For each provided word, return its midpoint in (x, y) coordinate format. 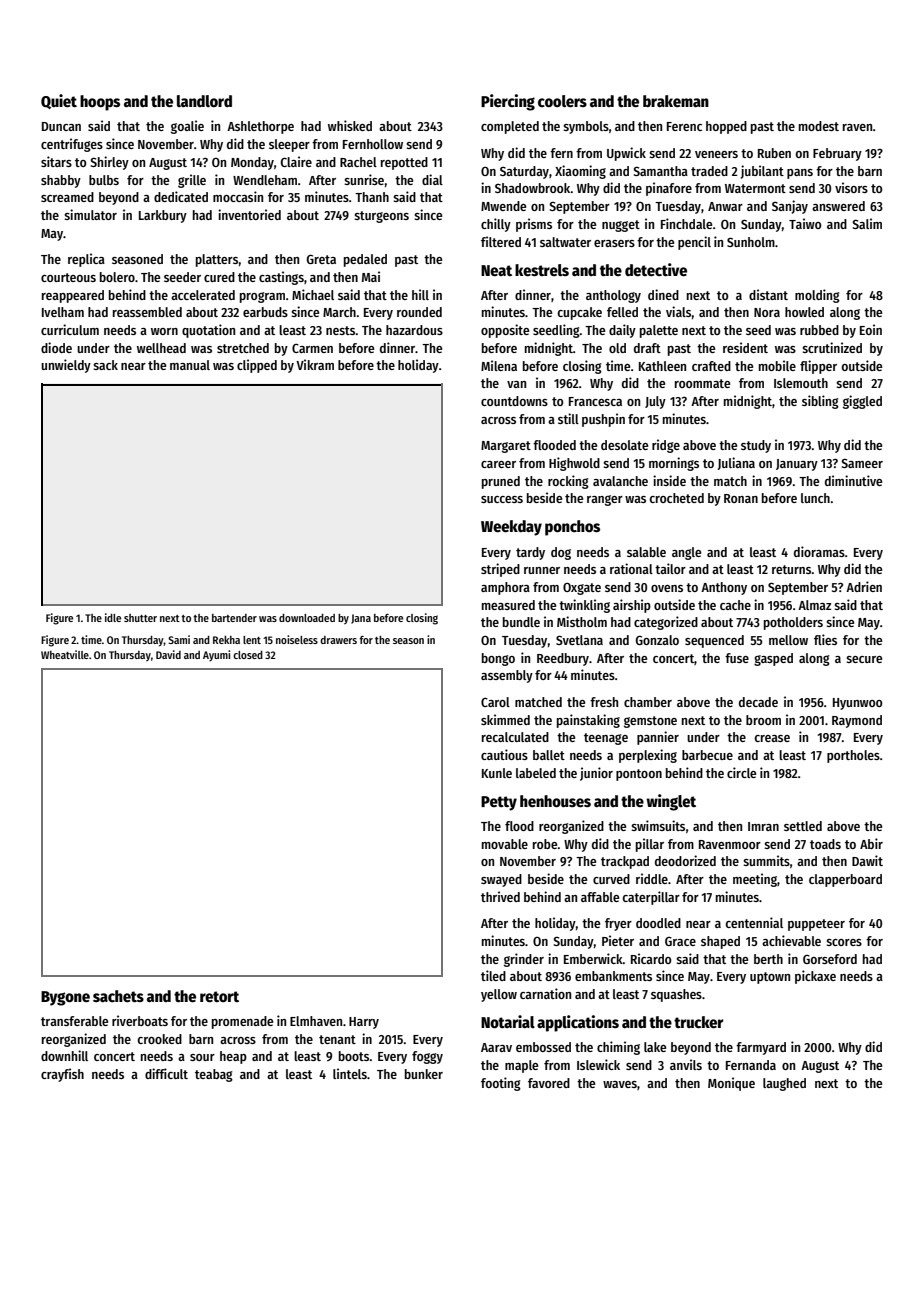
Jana (361, 619)
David (168, 654)
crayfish (62, 1075)
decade (758, 702)
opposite (505, 331)
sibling (820, 402)
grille (192, 181)
